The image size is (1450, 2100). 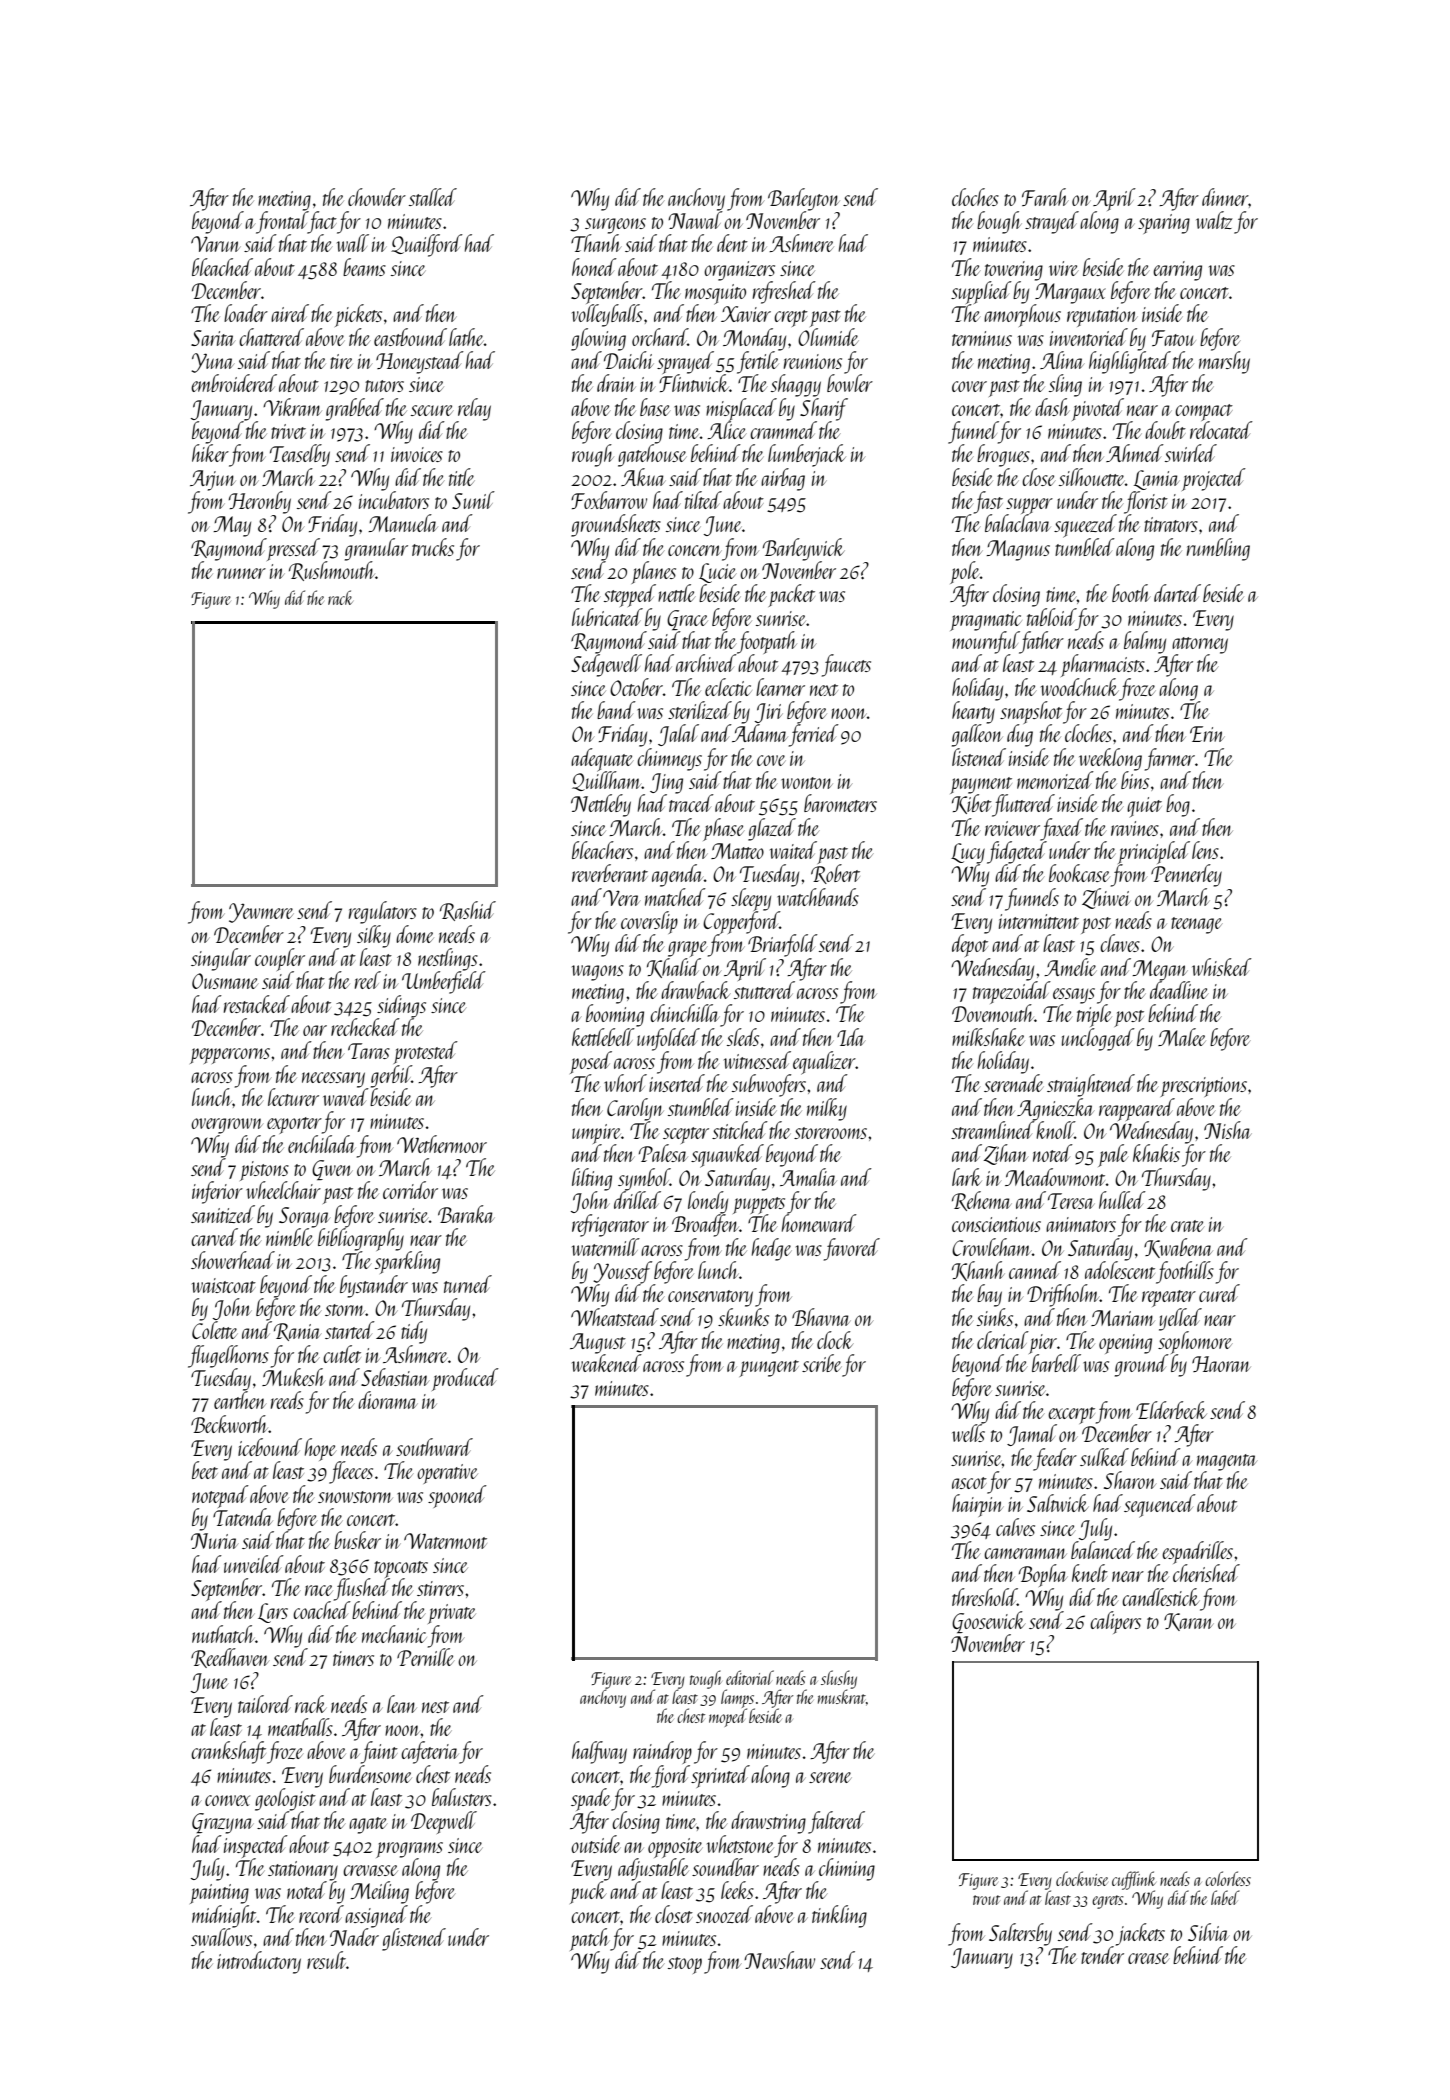 What do you see at coordinates (383, 912) in the screenshot?
I see `regulators` at bounding box center [383, 912].
